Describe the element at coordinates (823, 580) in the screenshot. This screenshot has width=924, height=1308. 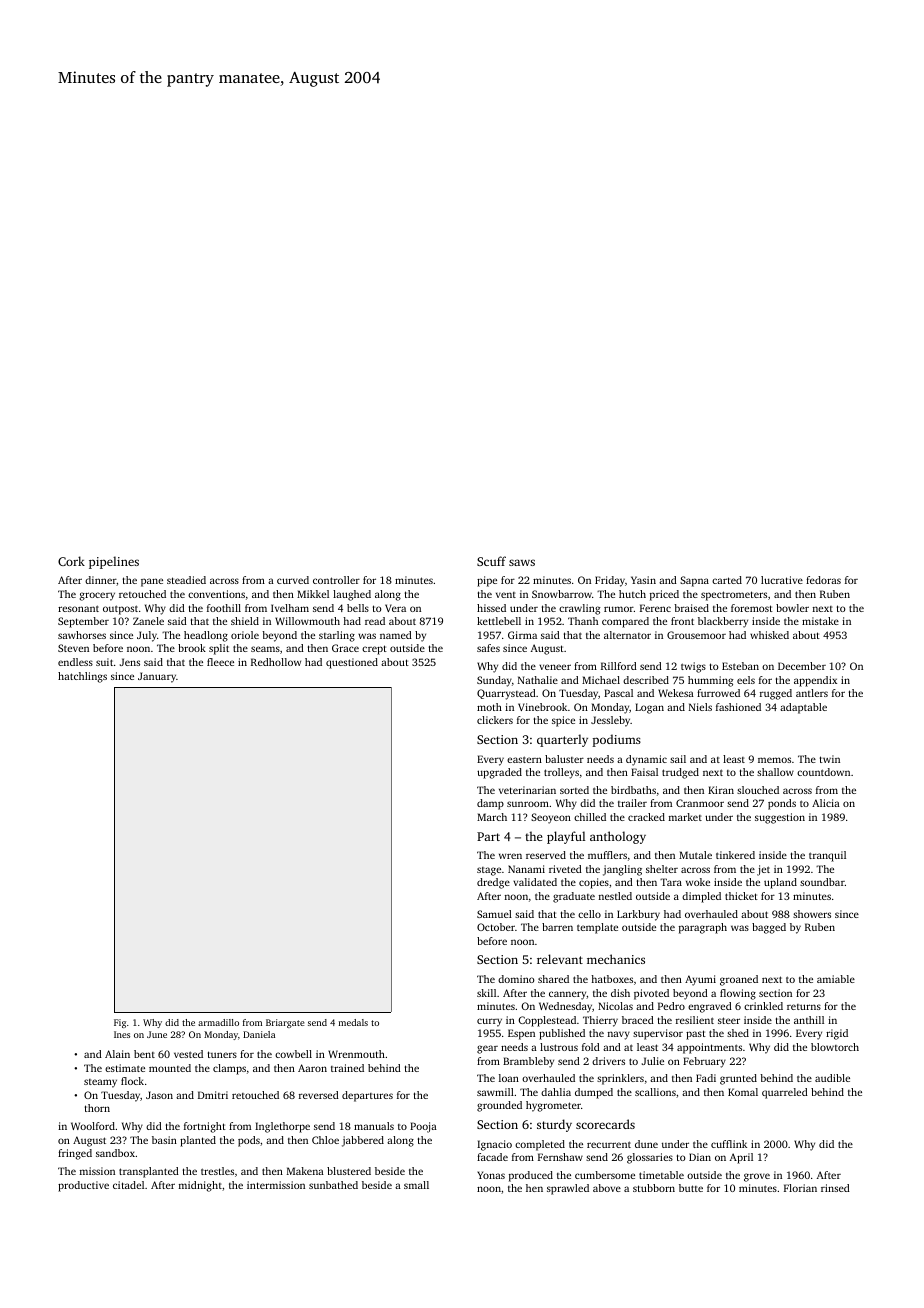
I see `fedoras` at that location.
